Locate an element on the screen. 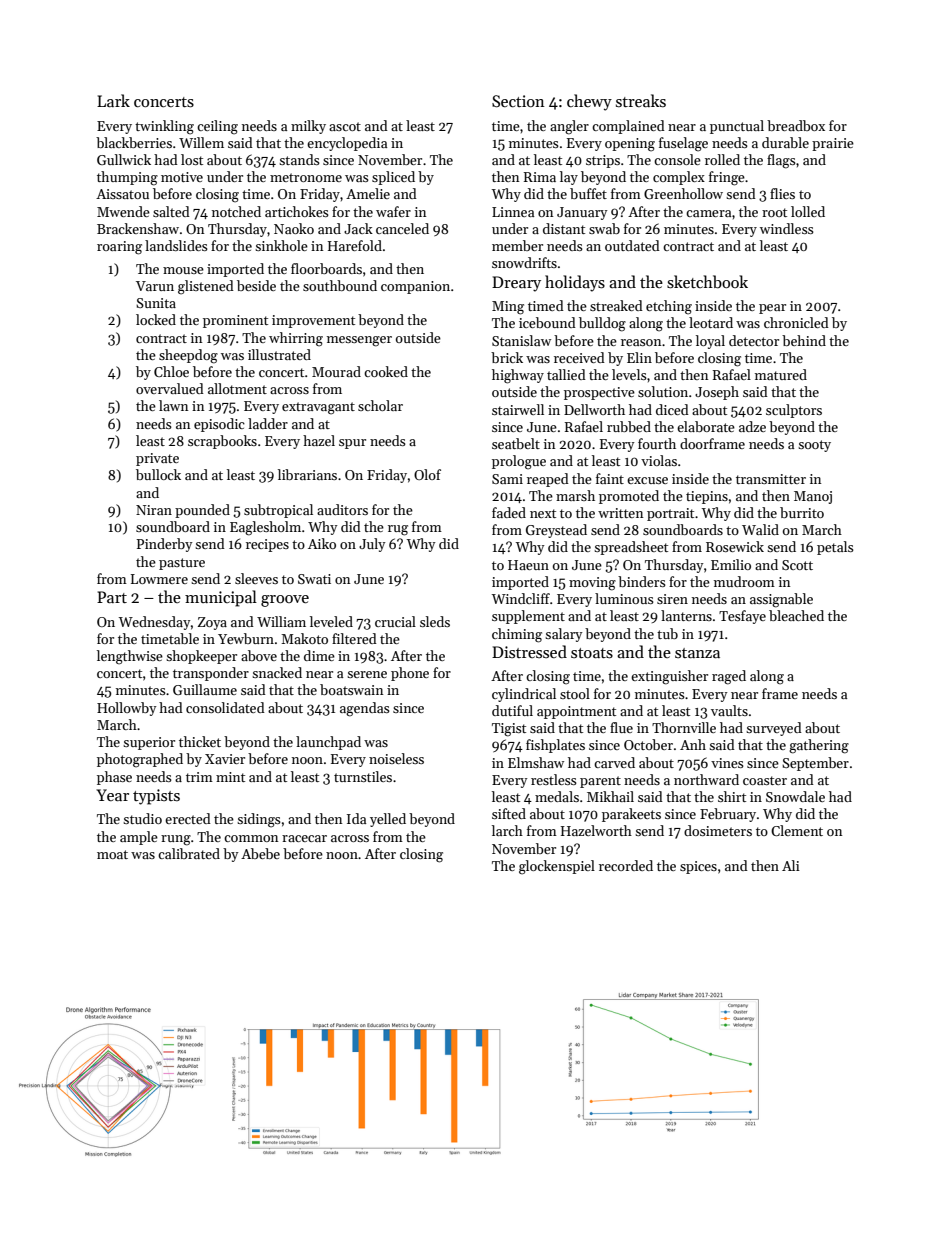  faint is located at coordinates (610, 478).
